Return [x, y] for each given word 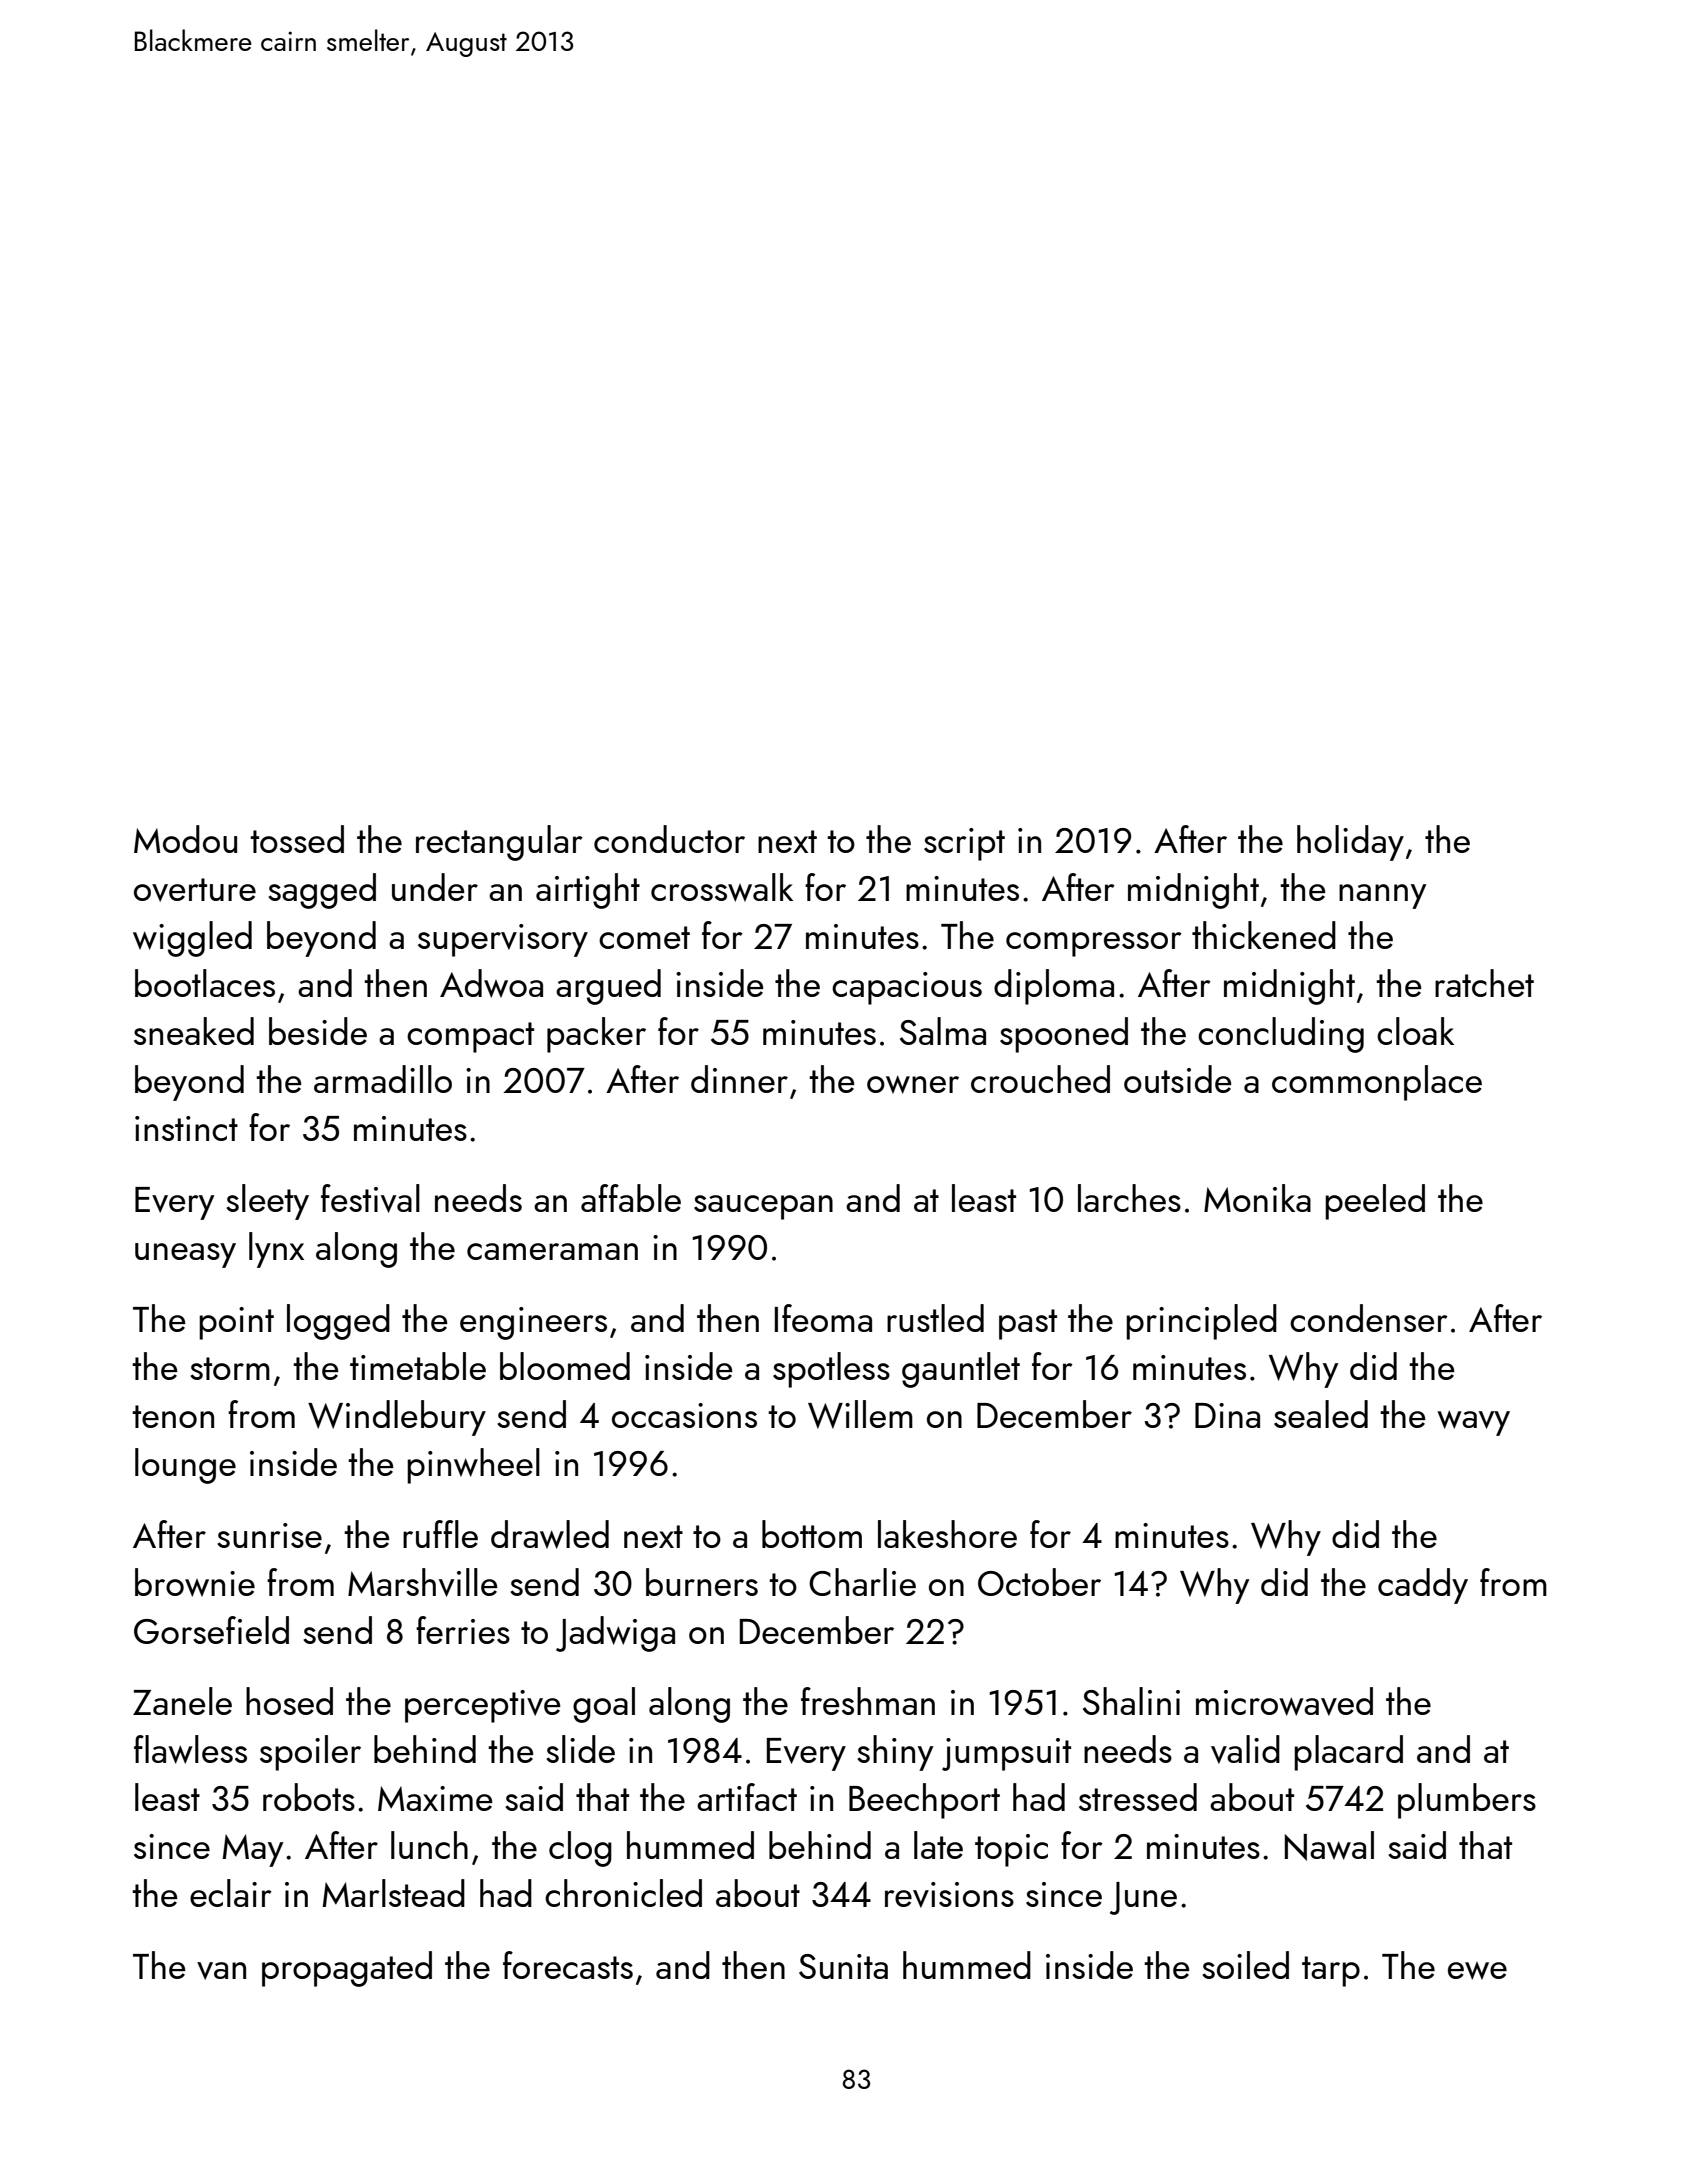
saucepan [763, 1207]
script [964, 844]
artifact [747, 1797]
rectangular [499, 843]
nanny [1382, 896]
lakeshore [947, 1534]
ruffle [440, 1534]
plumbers [1467, 1801]
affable [631, 1198]
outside [1177, 1079]
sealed [1321, 1414]
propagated [347, 1969]
